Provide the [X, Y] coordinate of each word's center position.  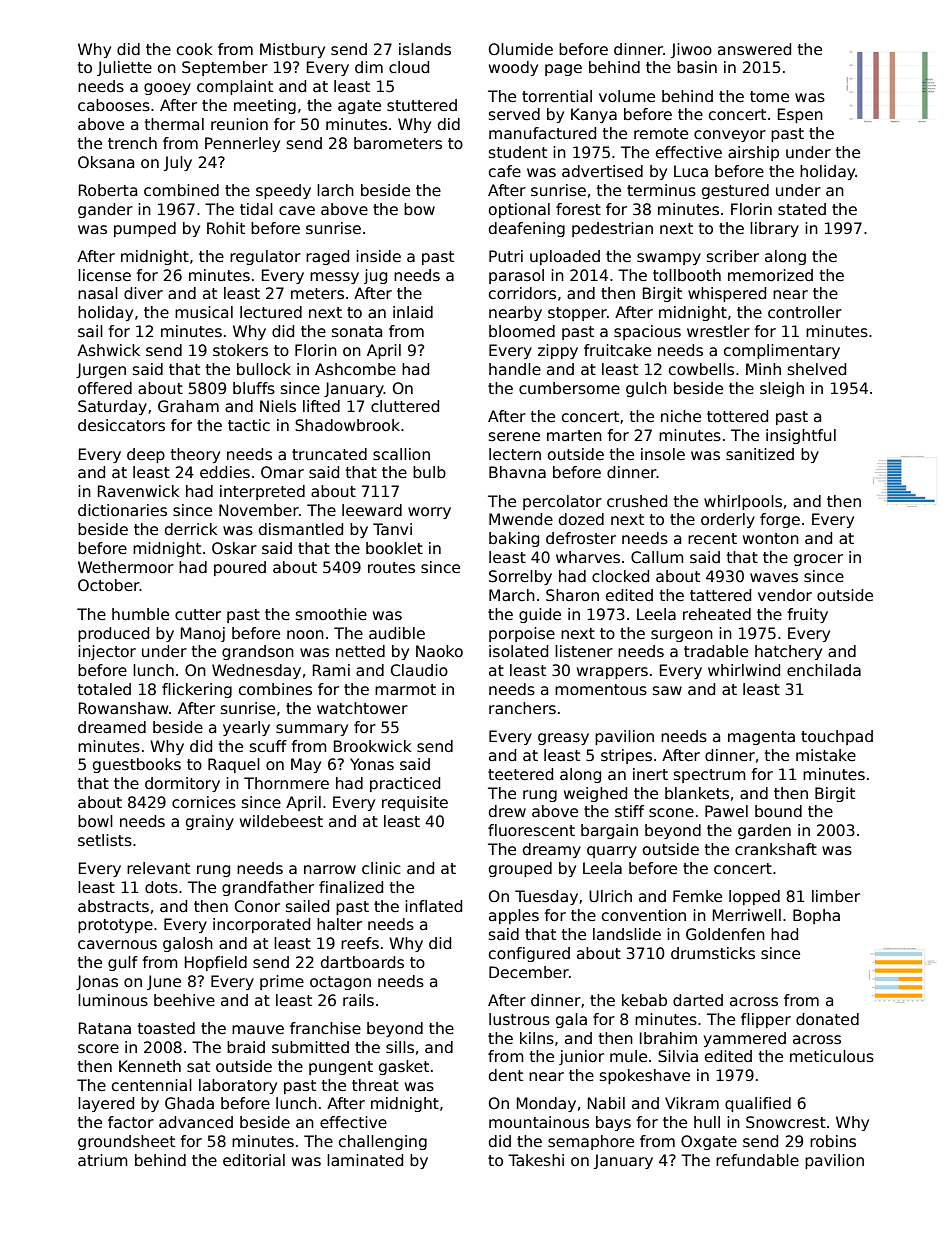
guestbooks [137, 765]
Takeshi [536, 1160]
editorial [254, 1160]
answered [754, 49]
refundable [757, 1160]
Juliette [124, 68]
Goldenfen [725, 934]
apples [514, 916]
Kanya [594, 115]
